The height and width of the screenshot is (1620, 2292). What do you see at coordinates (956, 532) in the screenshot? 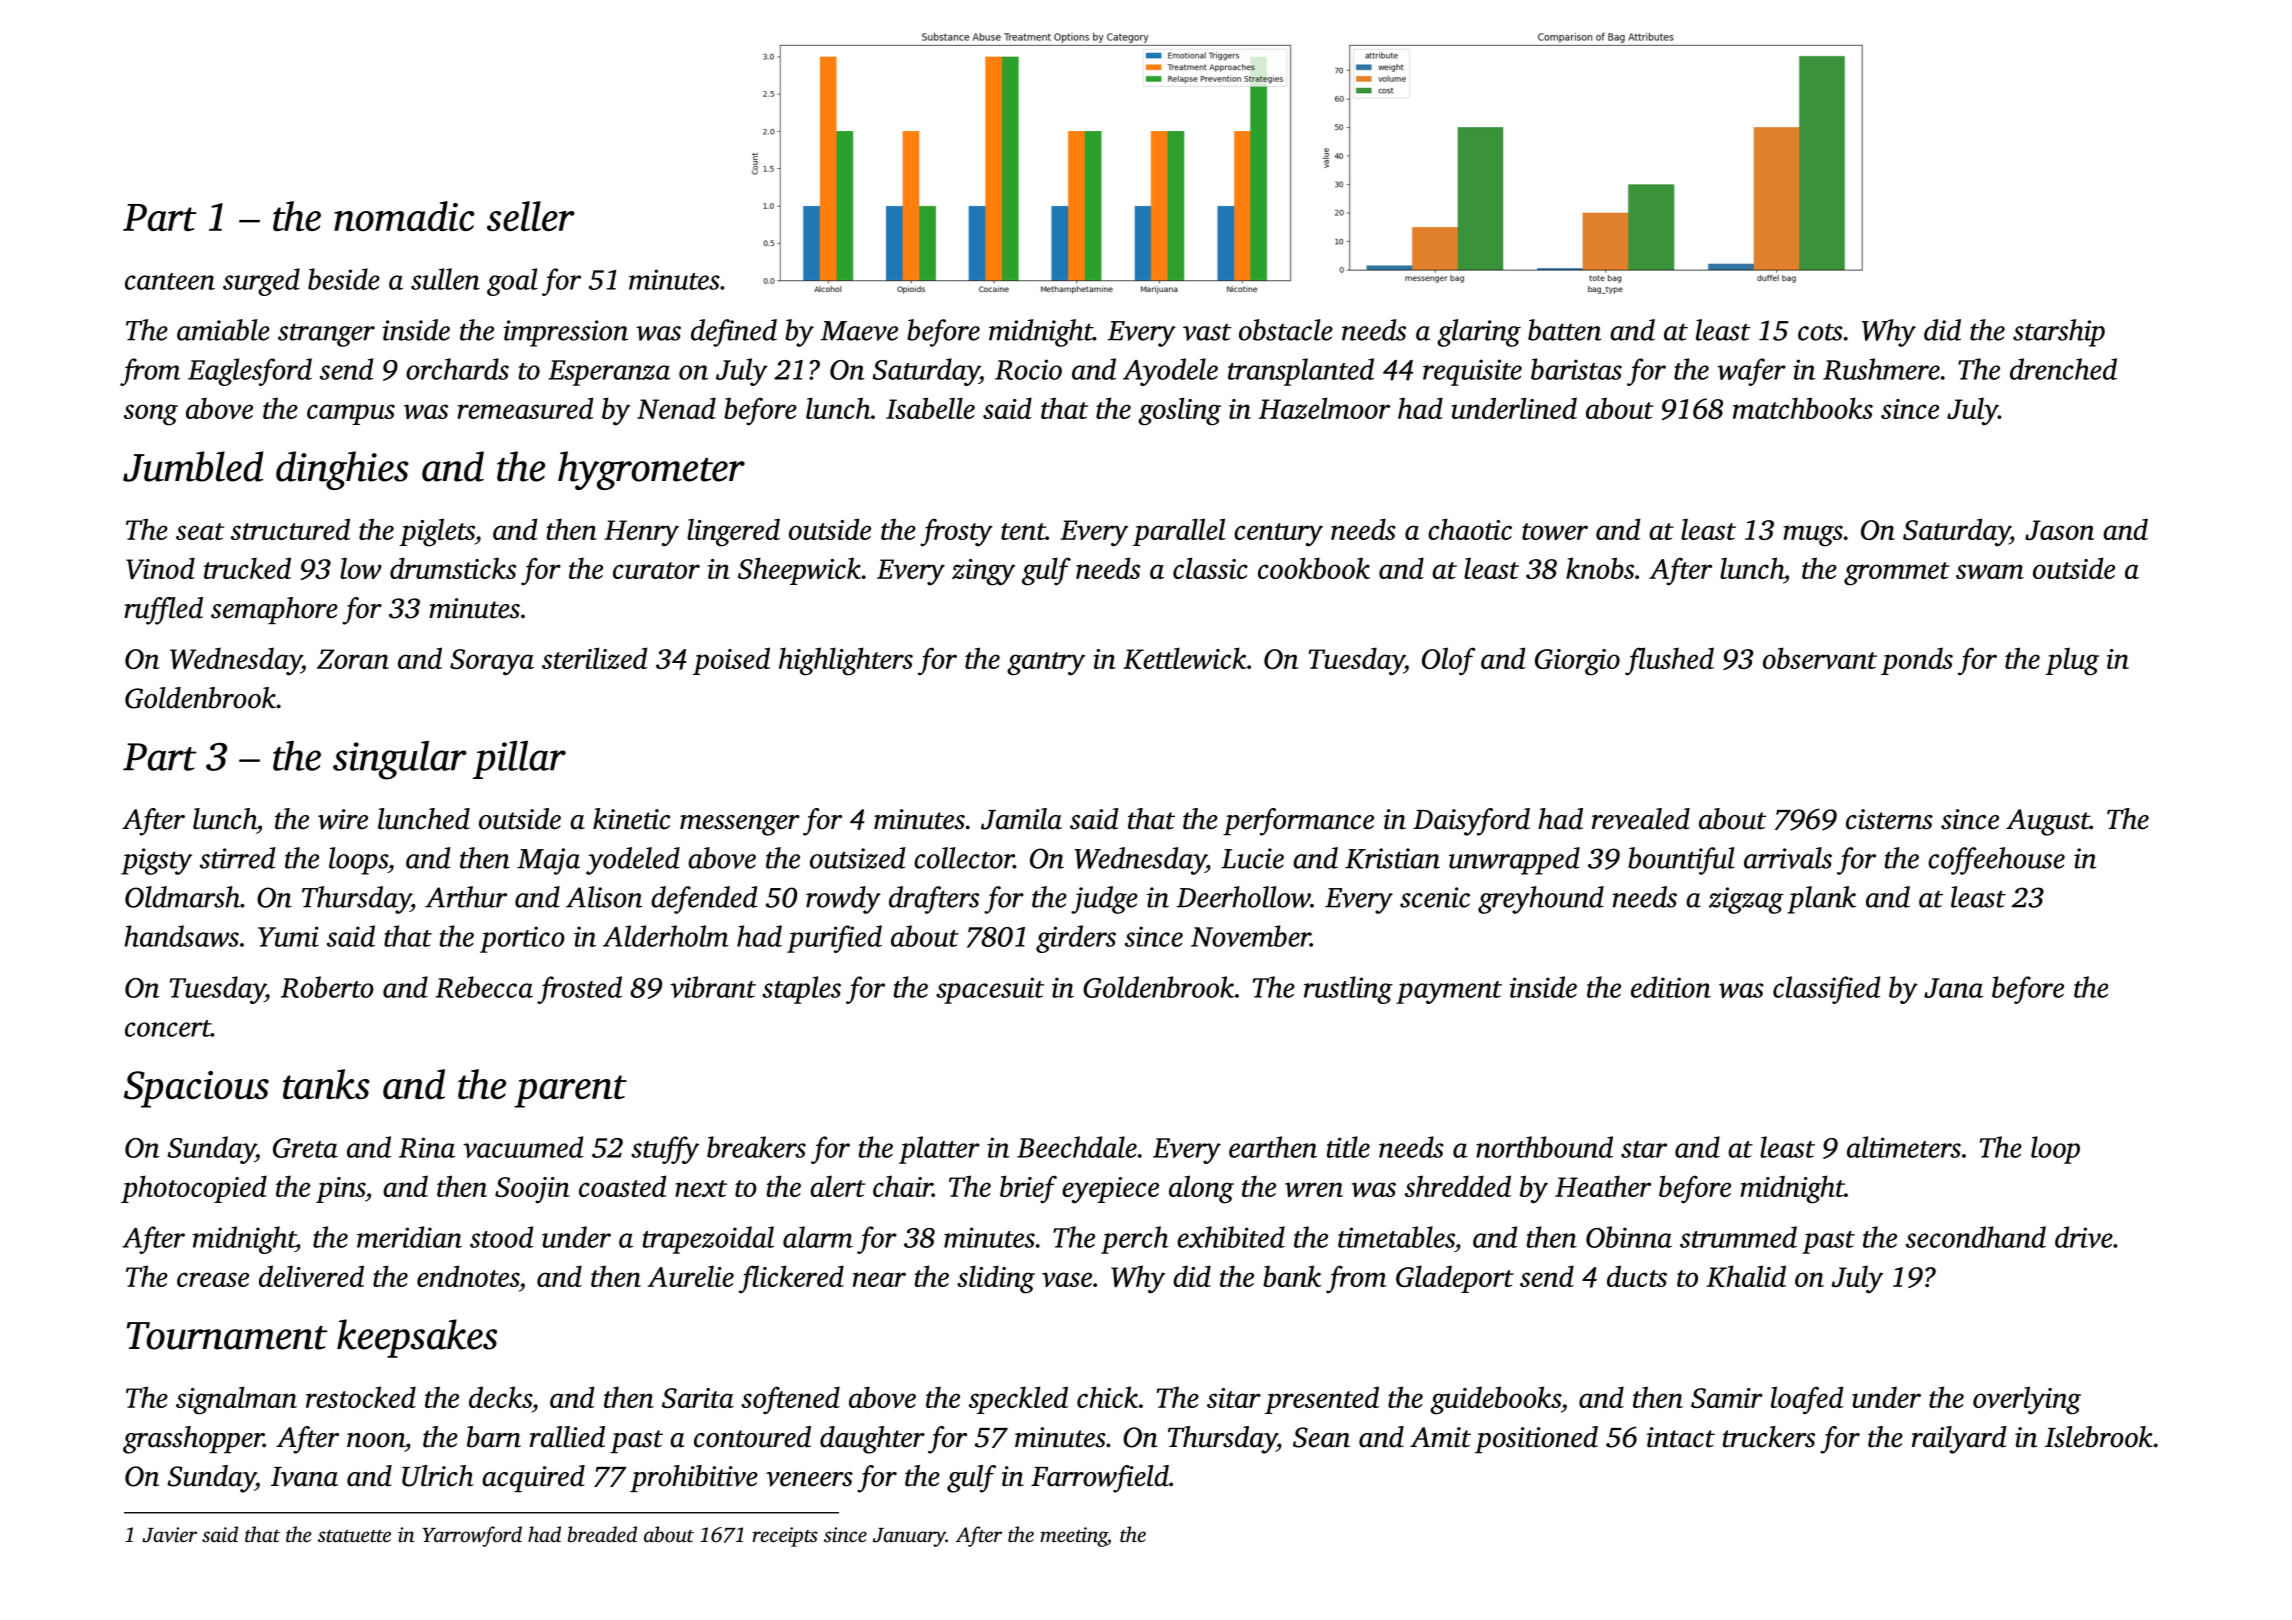
I see `frosty` at bounding box center [956, 532].
